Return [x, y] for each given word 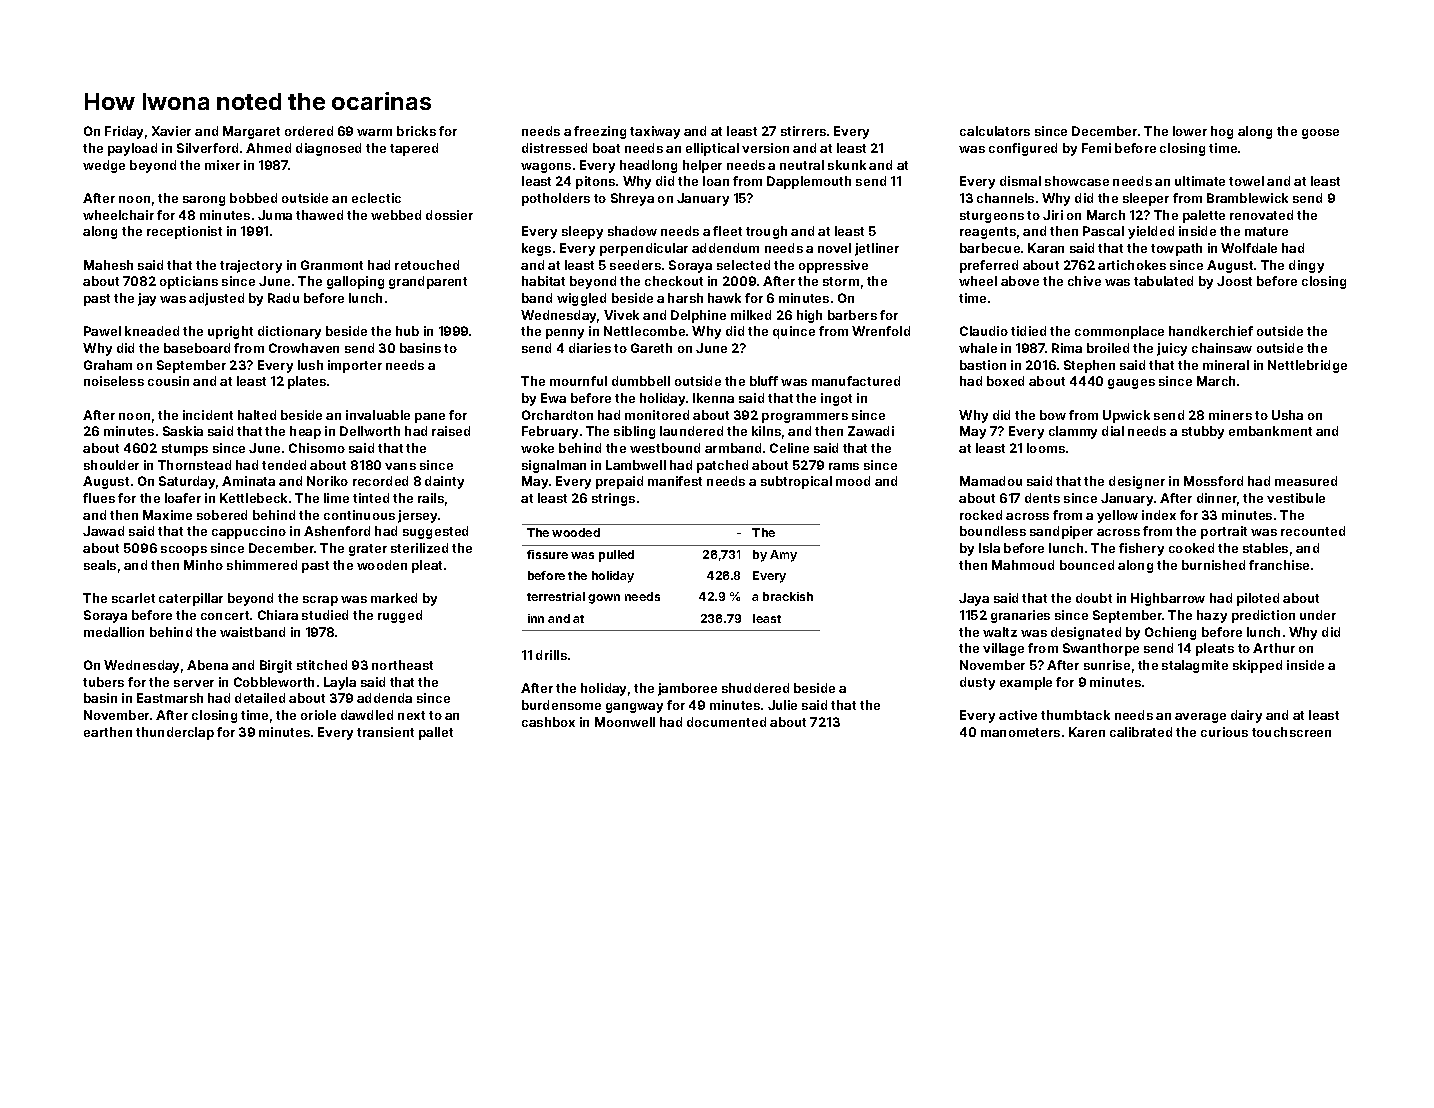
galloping [355, 282]
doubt [1094, 598]
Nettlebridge [1307, 366]
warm [374, 132]
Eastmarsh [170, 698]
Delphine [698, 316]
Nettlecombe [644, 331]
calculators [995, 131]
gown [604, 599]
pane [430, 418]
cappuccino [249, 532]
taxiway [655, 132]
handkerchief [1211, 331]
